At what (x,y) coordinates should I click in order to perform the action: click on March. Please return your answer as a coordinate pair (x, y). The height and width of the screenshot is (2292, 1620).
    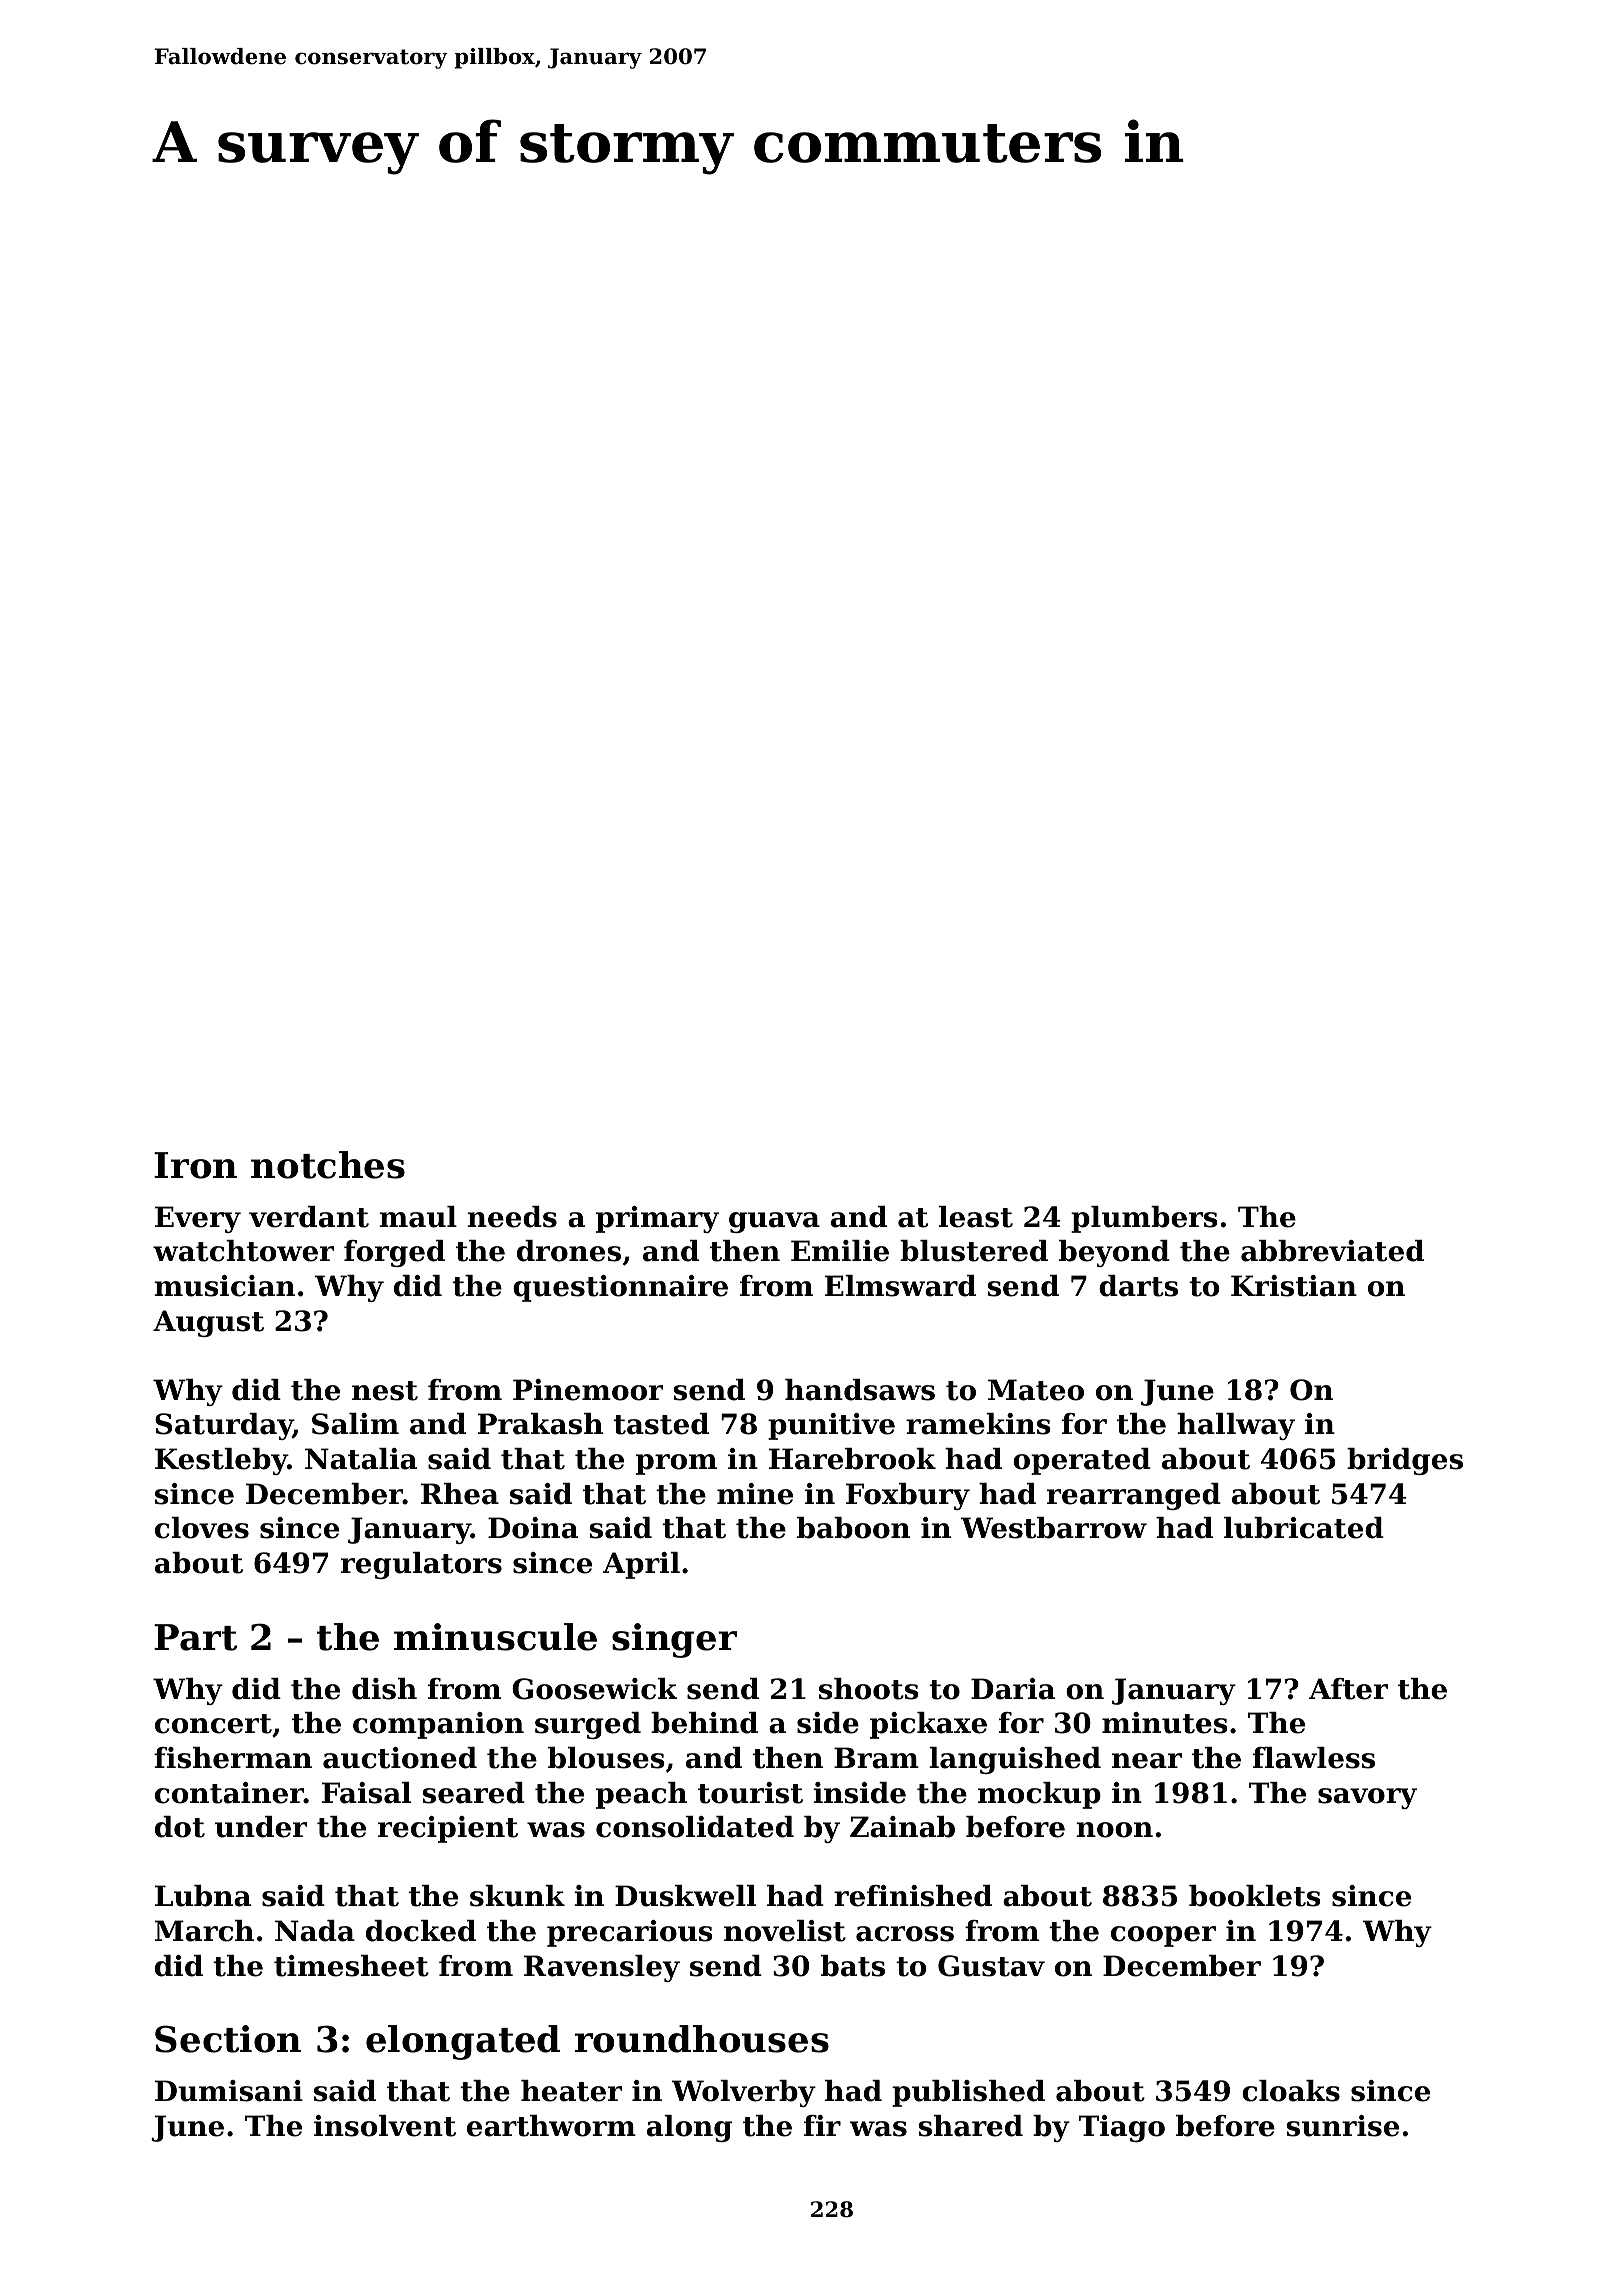
    Looking at the image, I should click on (204, 1931).
